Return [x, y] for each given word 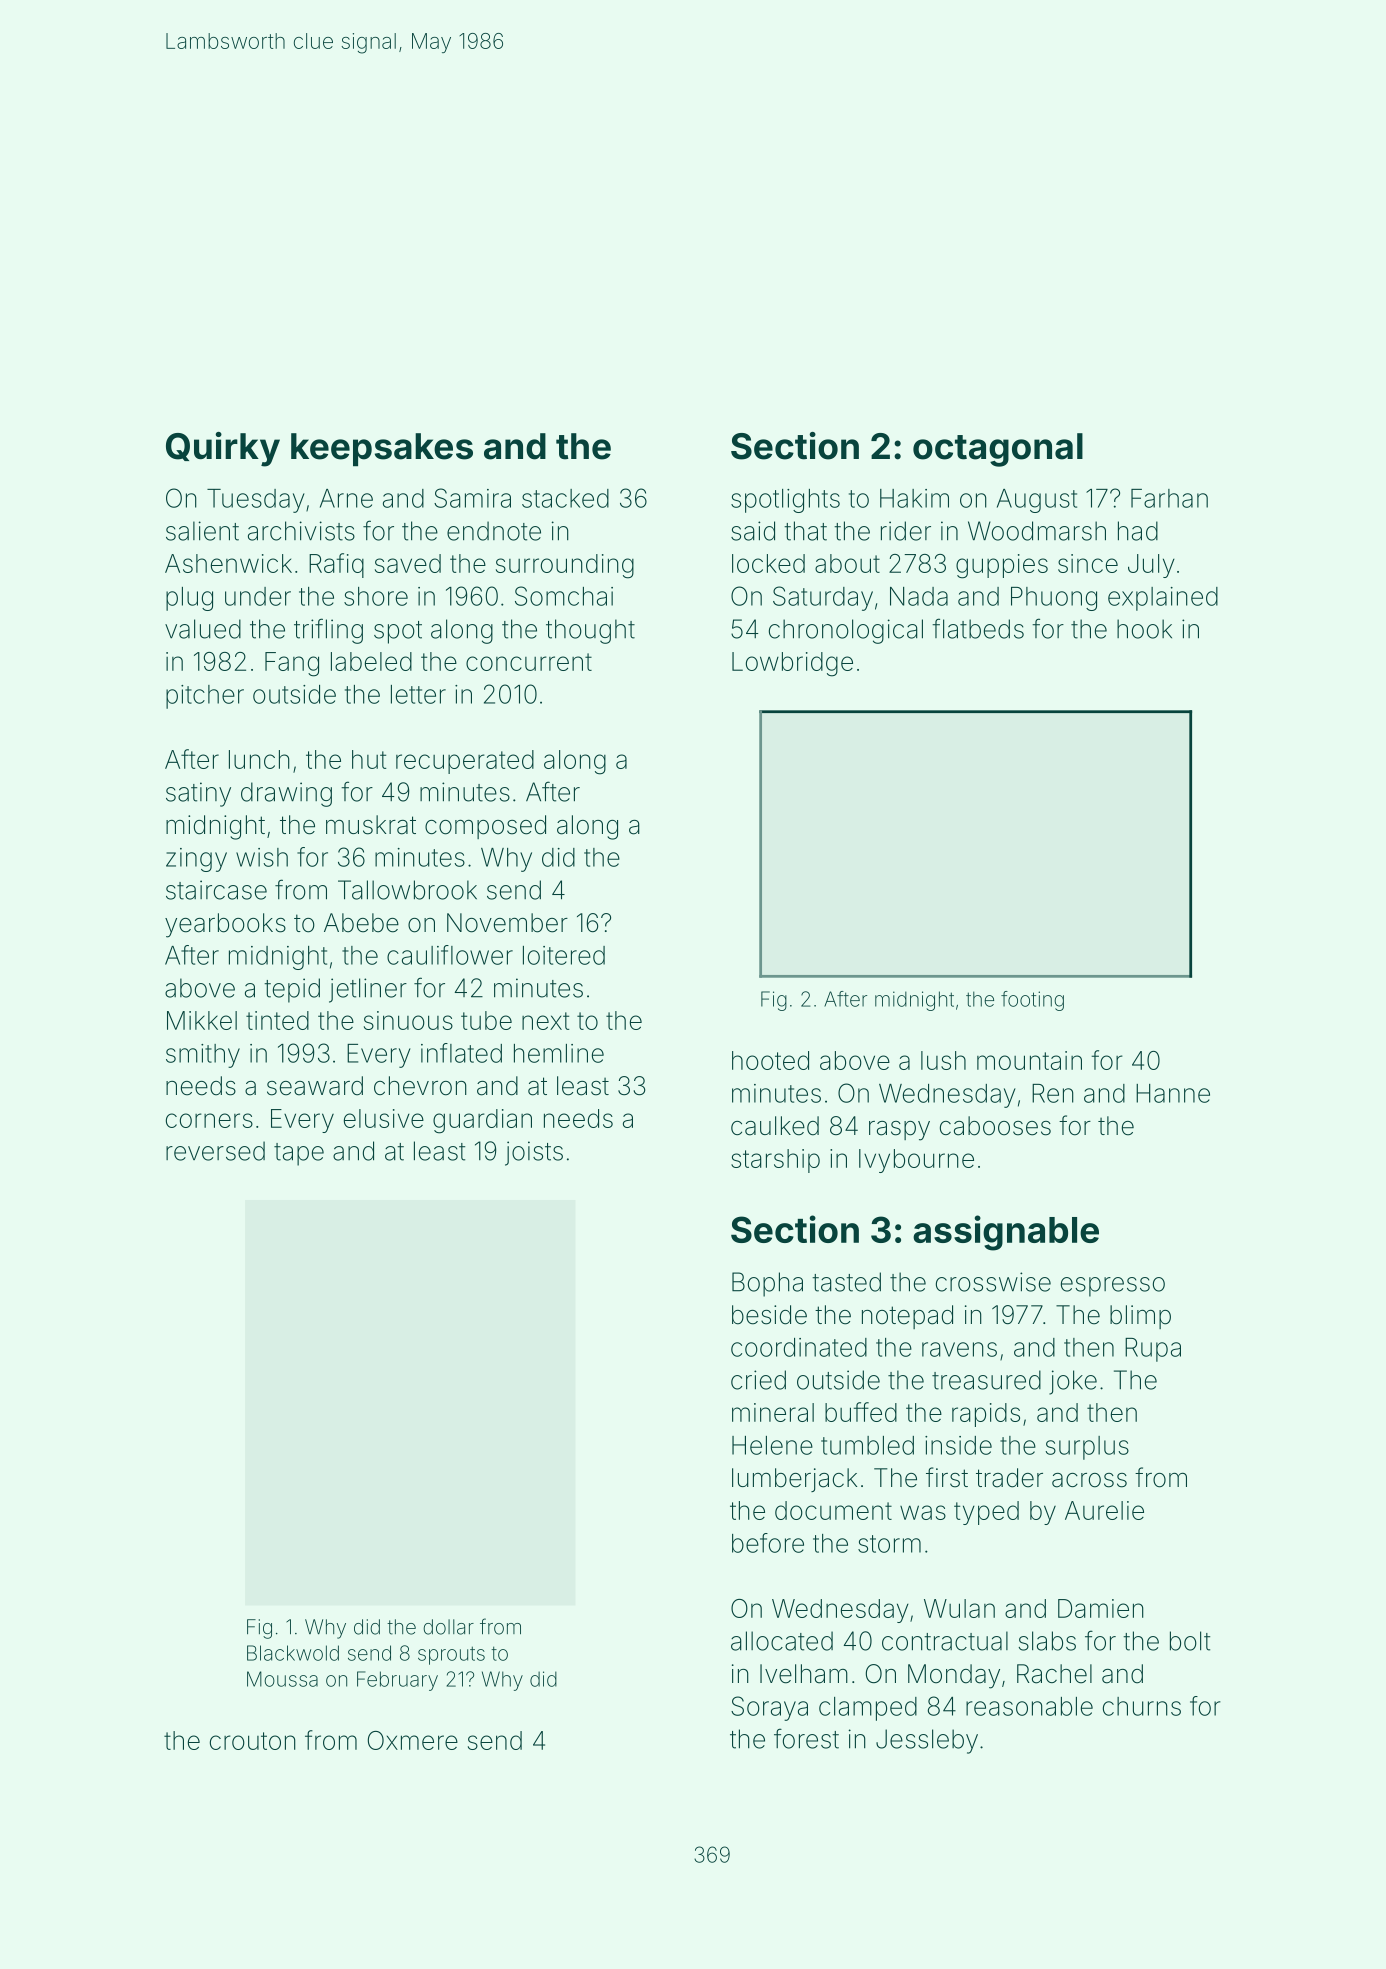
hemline [559, 1053]
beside [769, 1315]
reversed [215, 1151]
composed [485, 827]
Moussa [282, 1679]
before [768, 1543]
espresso [1113, 1287]
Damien [1101, 1608]
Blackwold [293, 1653]
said [753, 531]
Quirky [223, 449]
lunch [259, 759]
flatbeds [978, 628]
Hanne [1173, 1093]
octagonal [998, 450]
